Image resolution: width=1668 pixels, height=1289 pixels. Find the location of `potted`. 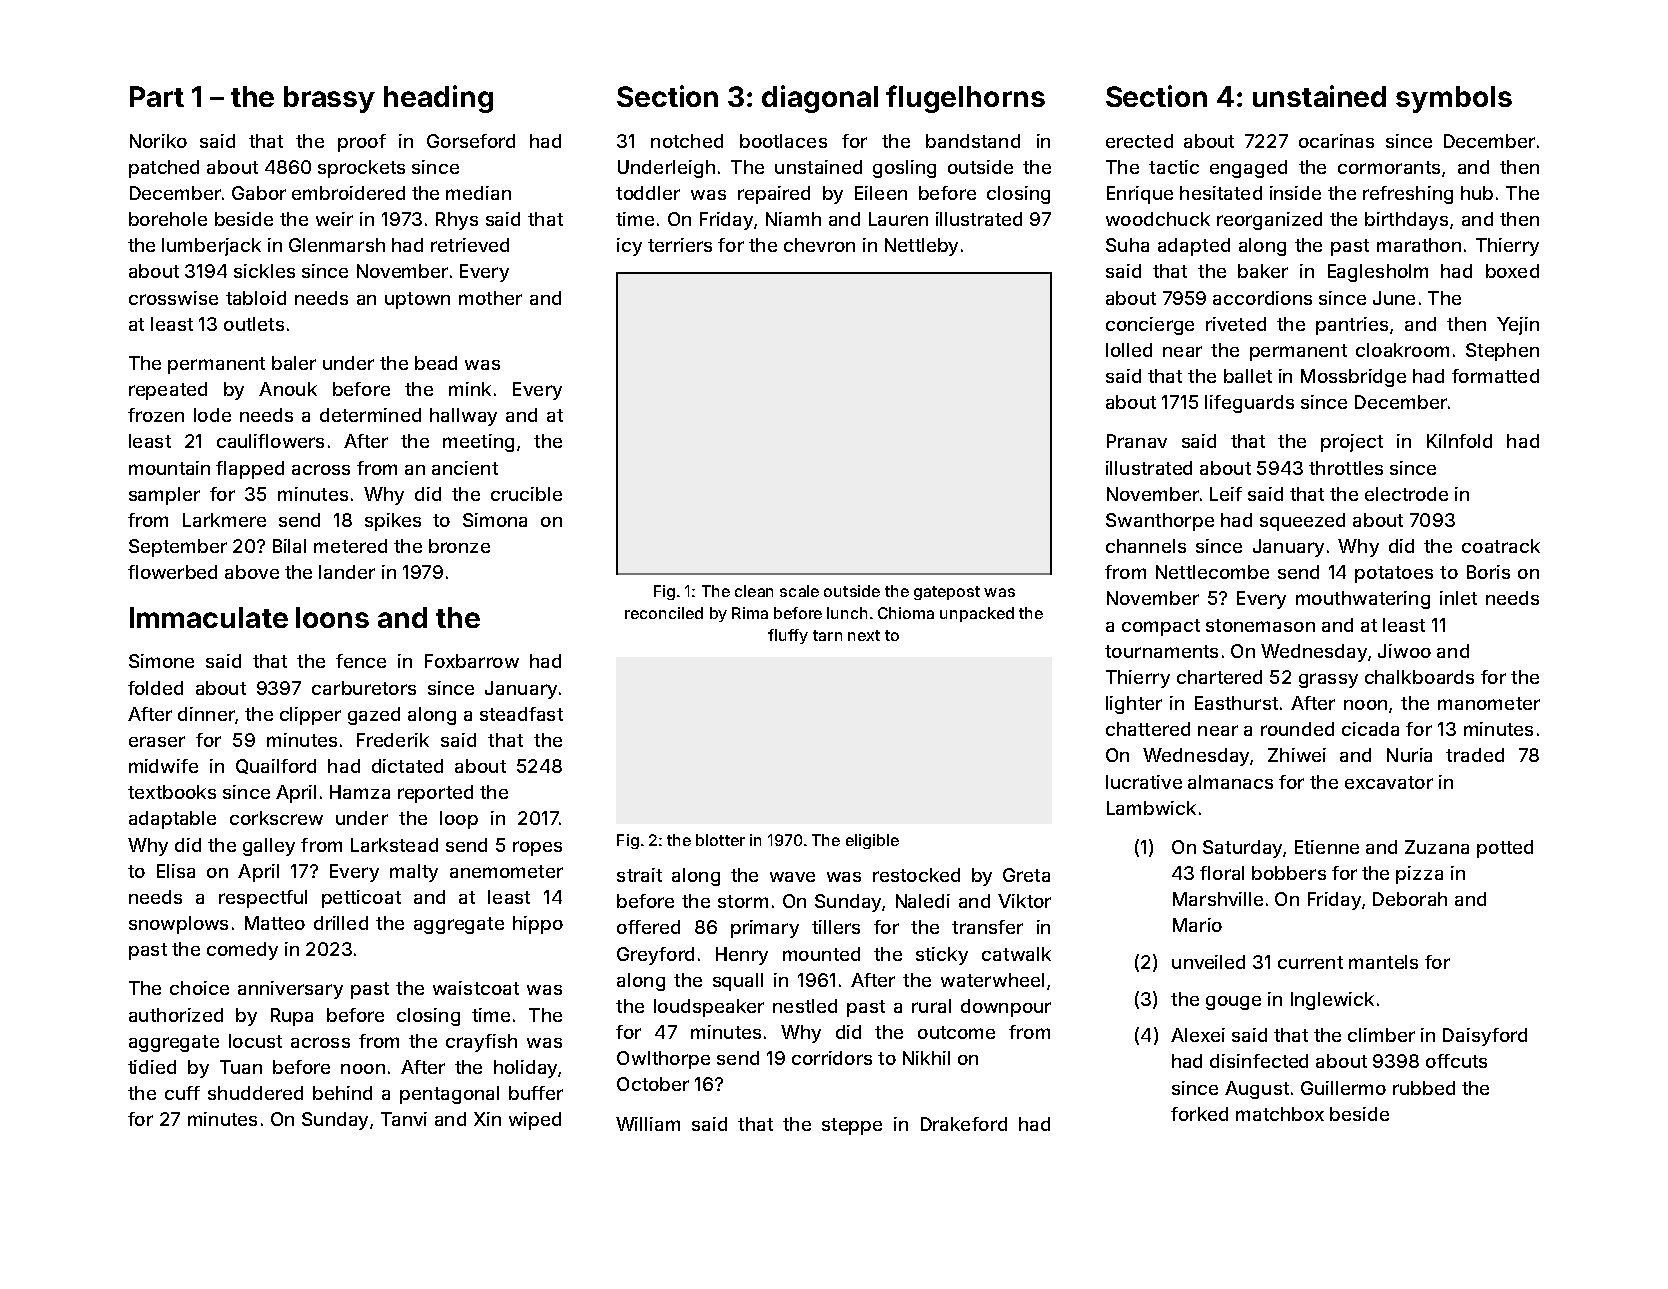

potted is located at coordinates (1505, 849).
